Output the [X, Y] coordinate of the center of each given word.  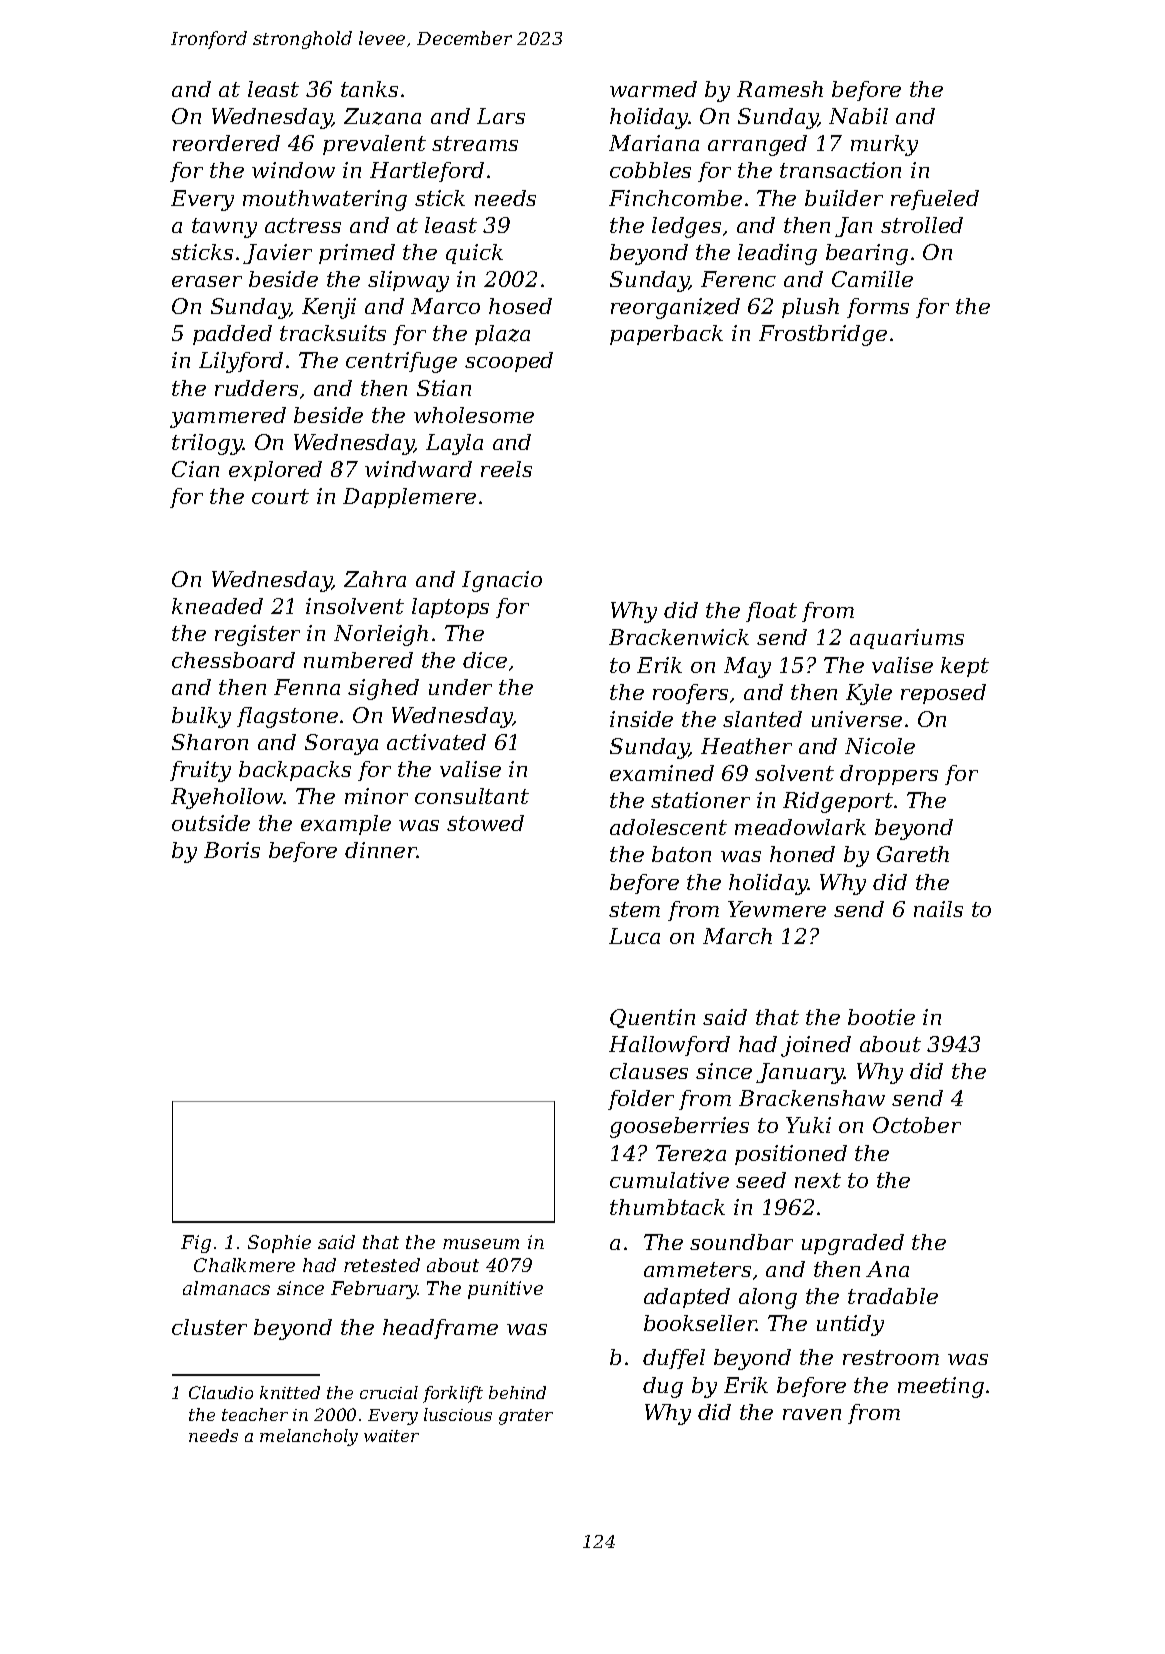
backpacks [295, 771]
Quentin [652, 1018]
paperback [666, 335]
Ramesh [780, 89]
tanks [369, 89]
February [374, 1290]
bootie [881, 1017]
